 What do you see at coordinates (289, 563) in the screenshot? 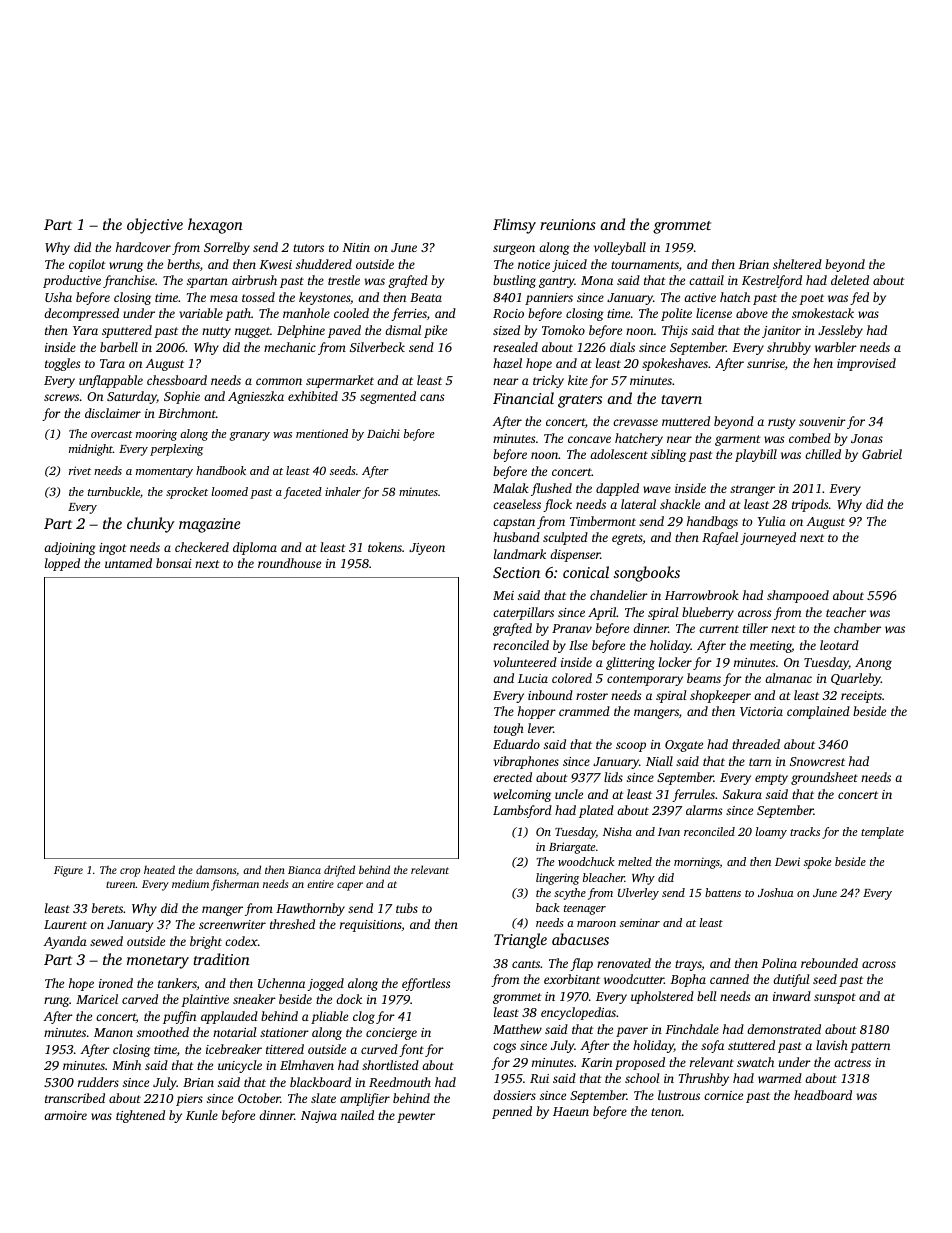
I see `roundhouse` at bounding box center [289, 563].
